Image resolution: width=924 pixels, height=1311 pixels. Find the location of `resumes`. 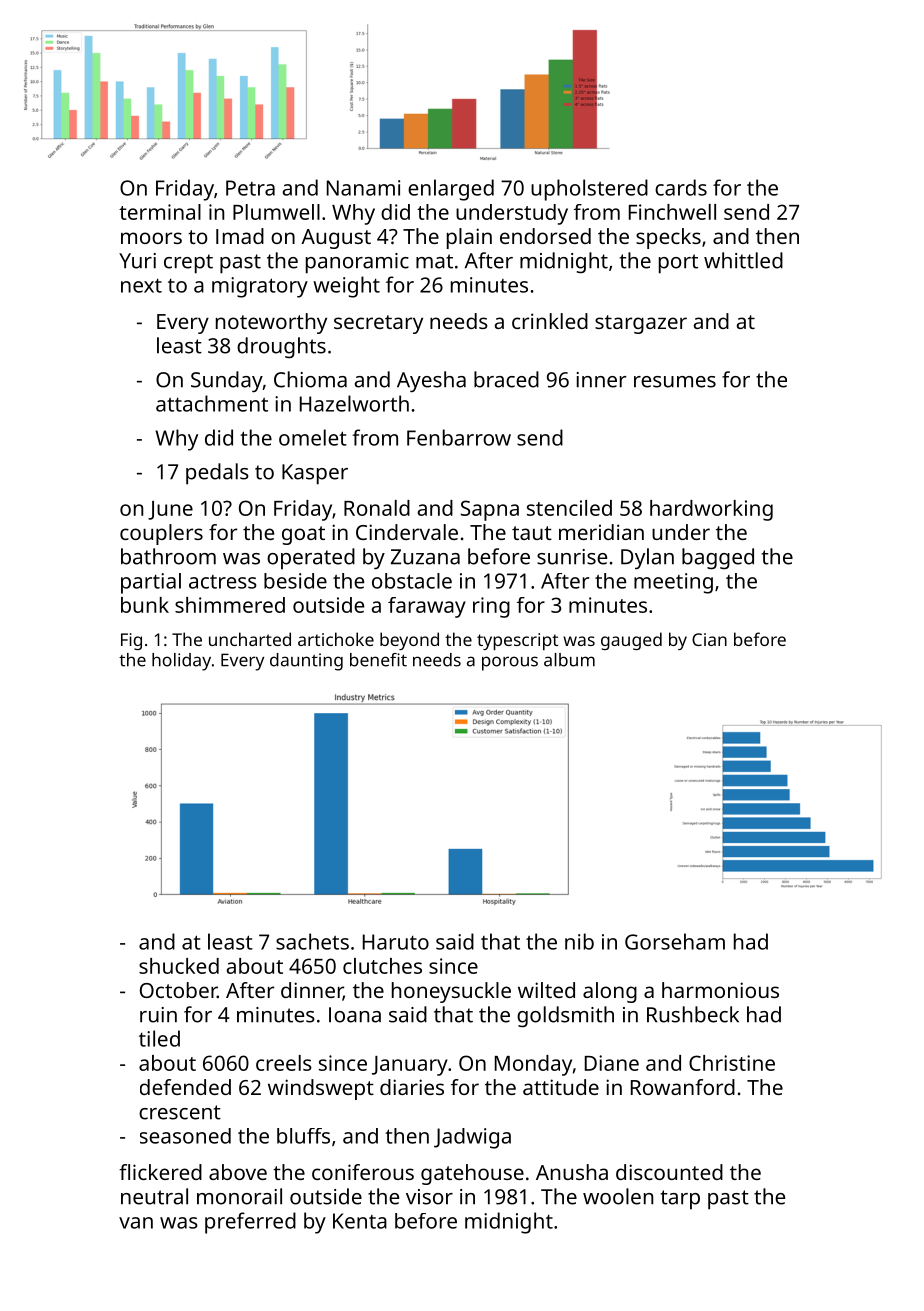

resumes is located at coordinates (675, 382).
